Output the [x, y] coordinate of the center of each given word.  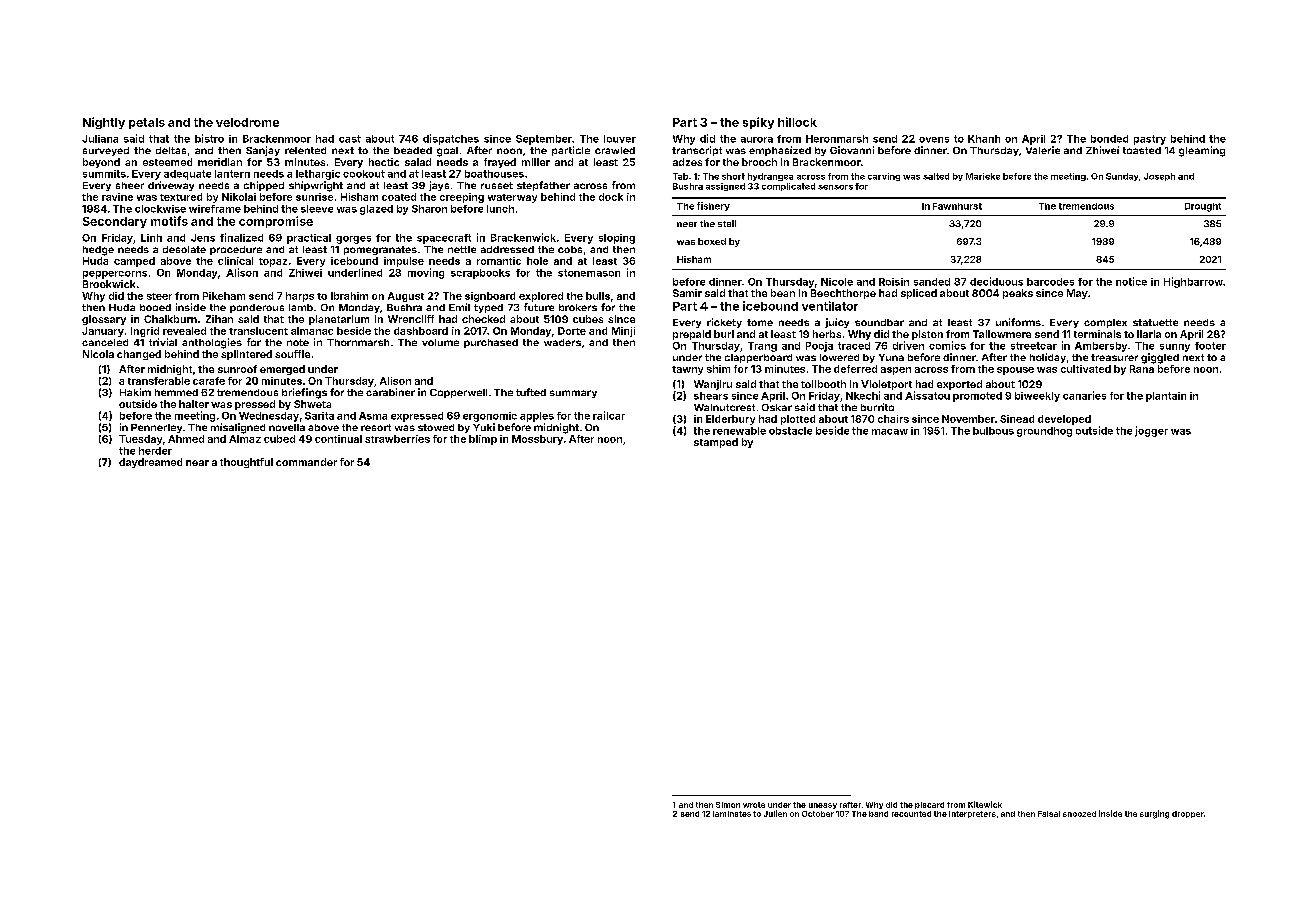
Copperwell [458, 393]
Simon [728, 805]
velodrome [247, 122]
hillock [797, 122]
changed [139, 355]
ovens [934, 140]
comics [947, 345]
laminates [732, 814]
